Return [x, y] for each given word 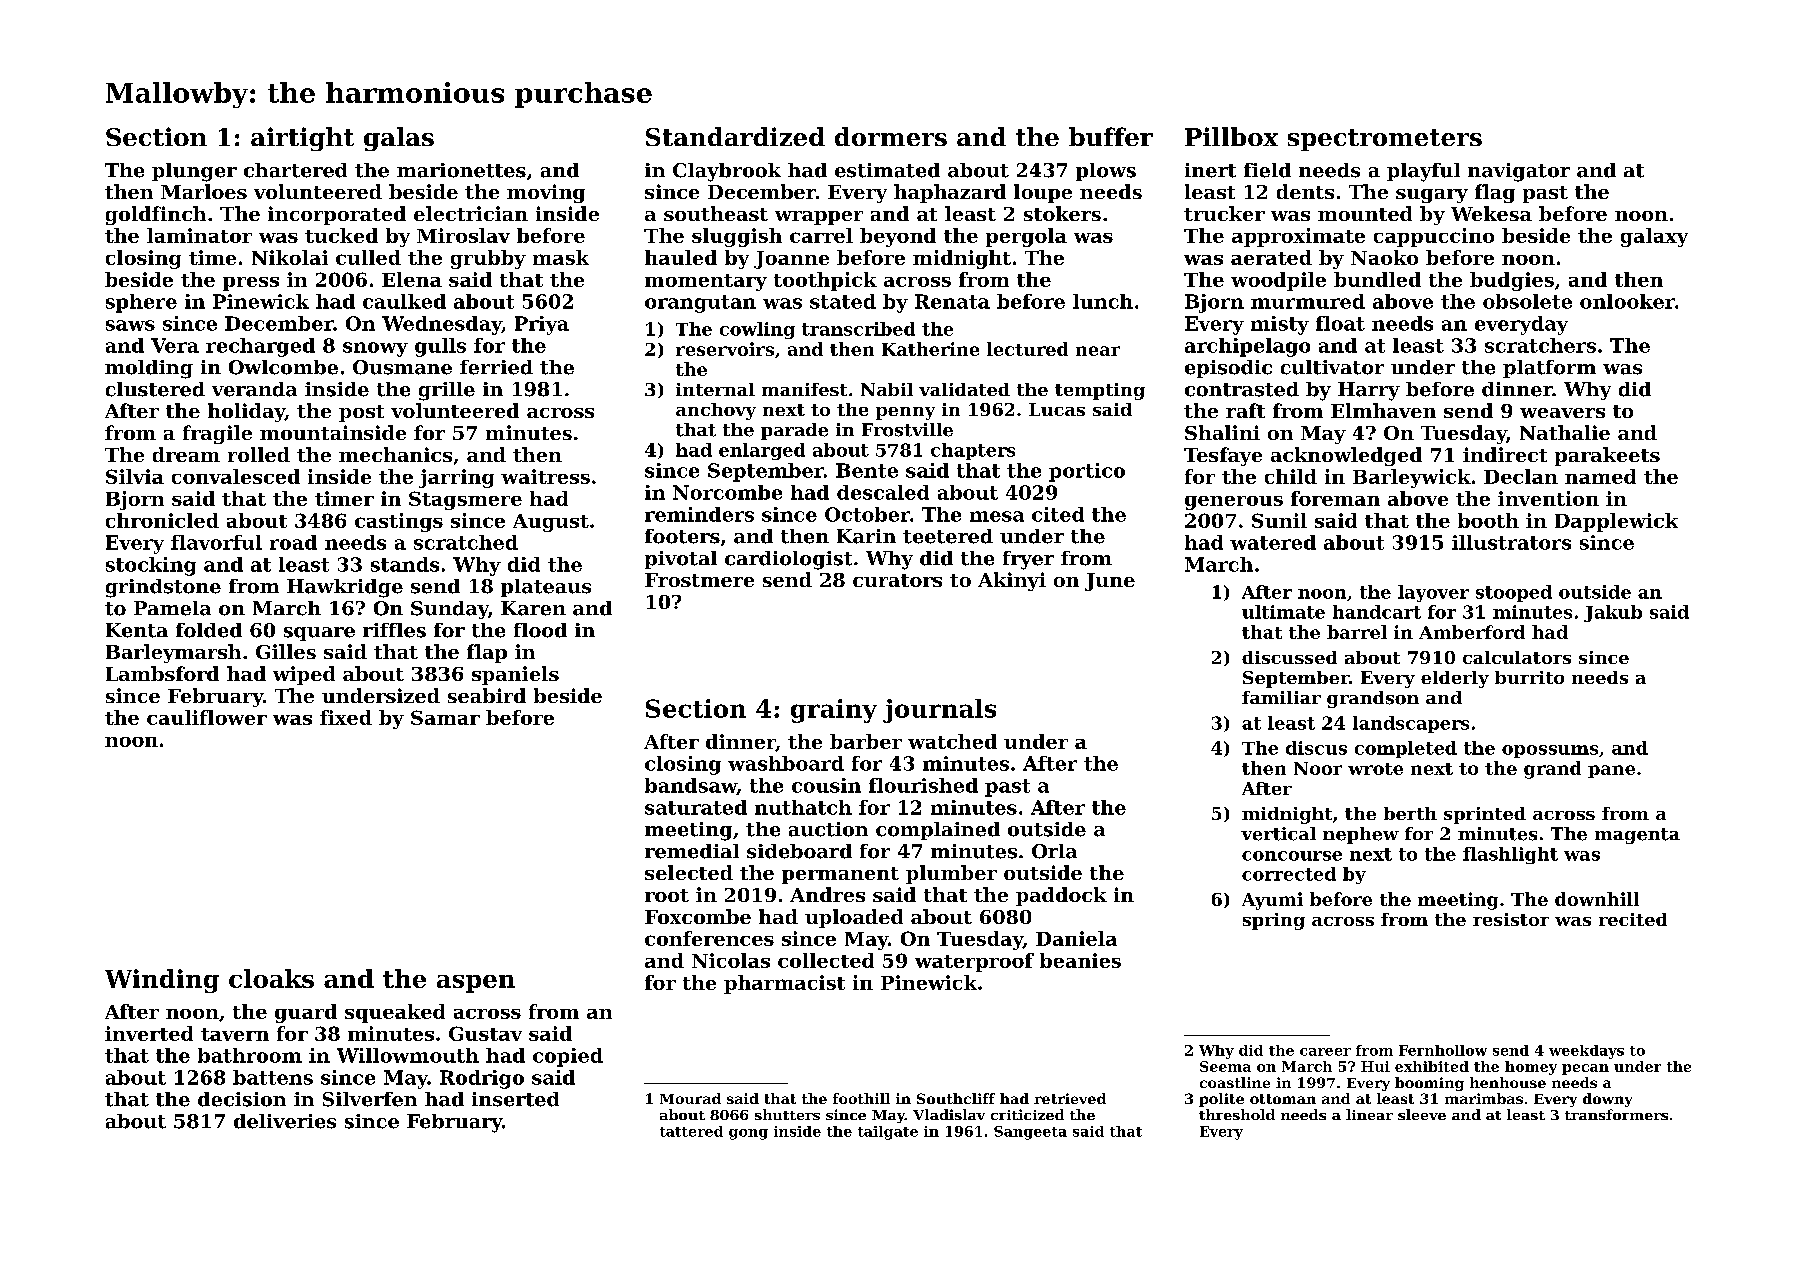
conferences [709, 938]
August [551, 523]
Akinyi [1012, 581]
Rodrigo [482, 1079]
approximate [1298, 237]
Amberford [1472, 632]
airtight [302, 139]
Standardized [735, 136]
